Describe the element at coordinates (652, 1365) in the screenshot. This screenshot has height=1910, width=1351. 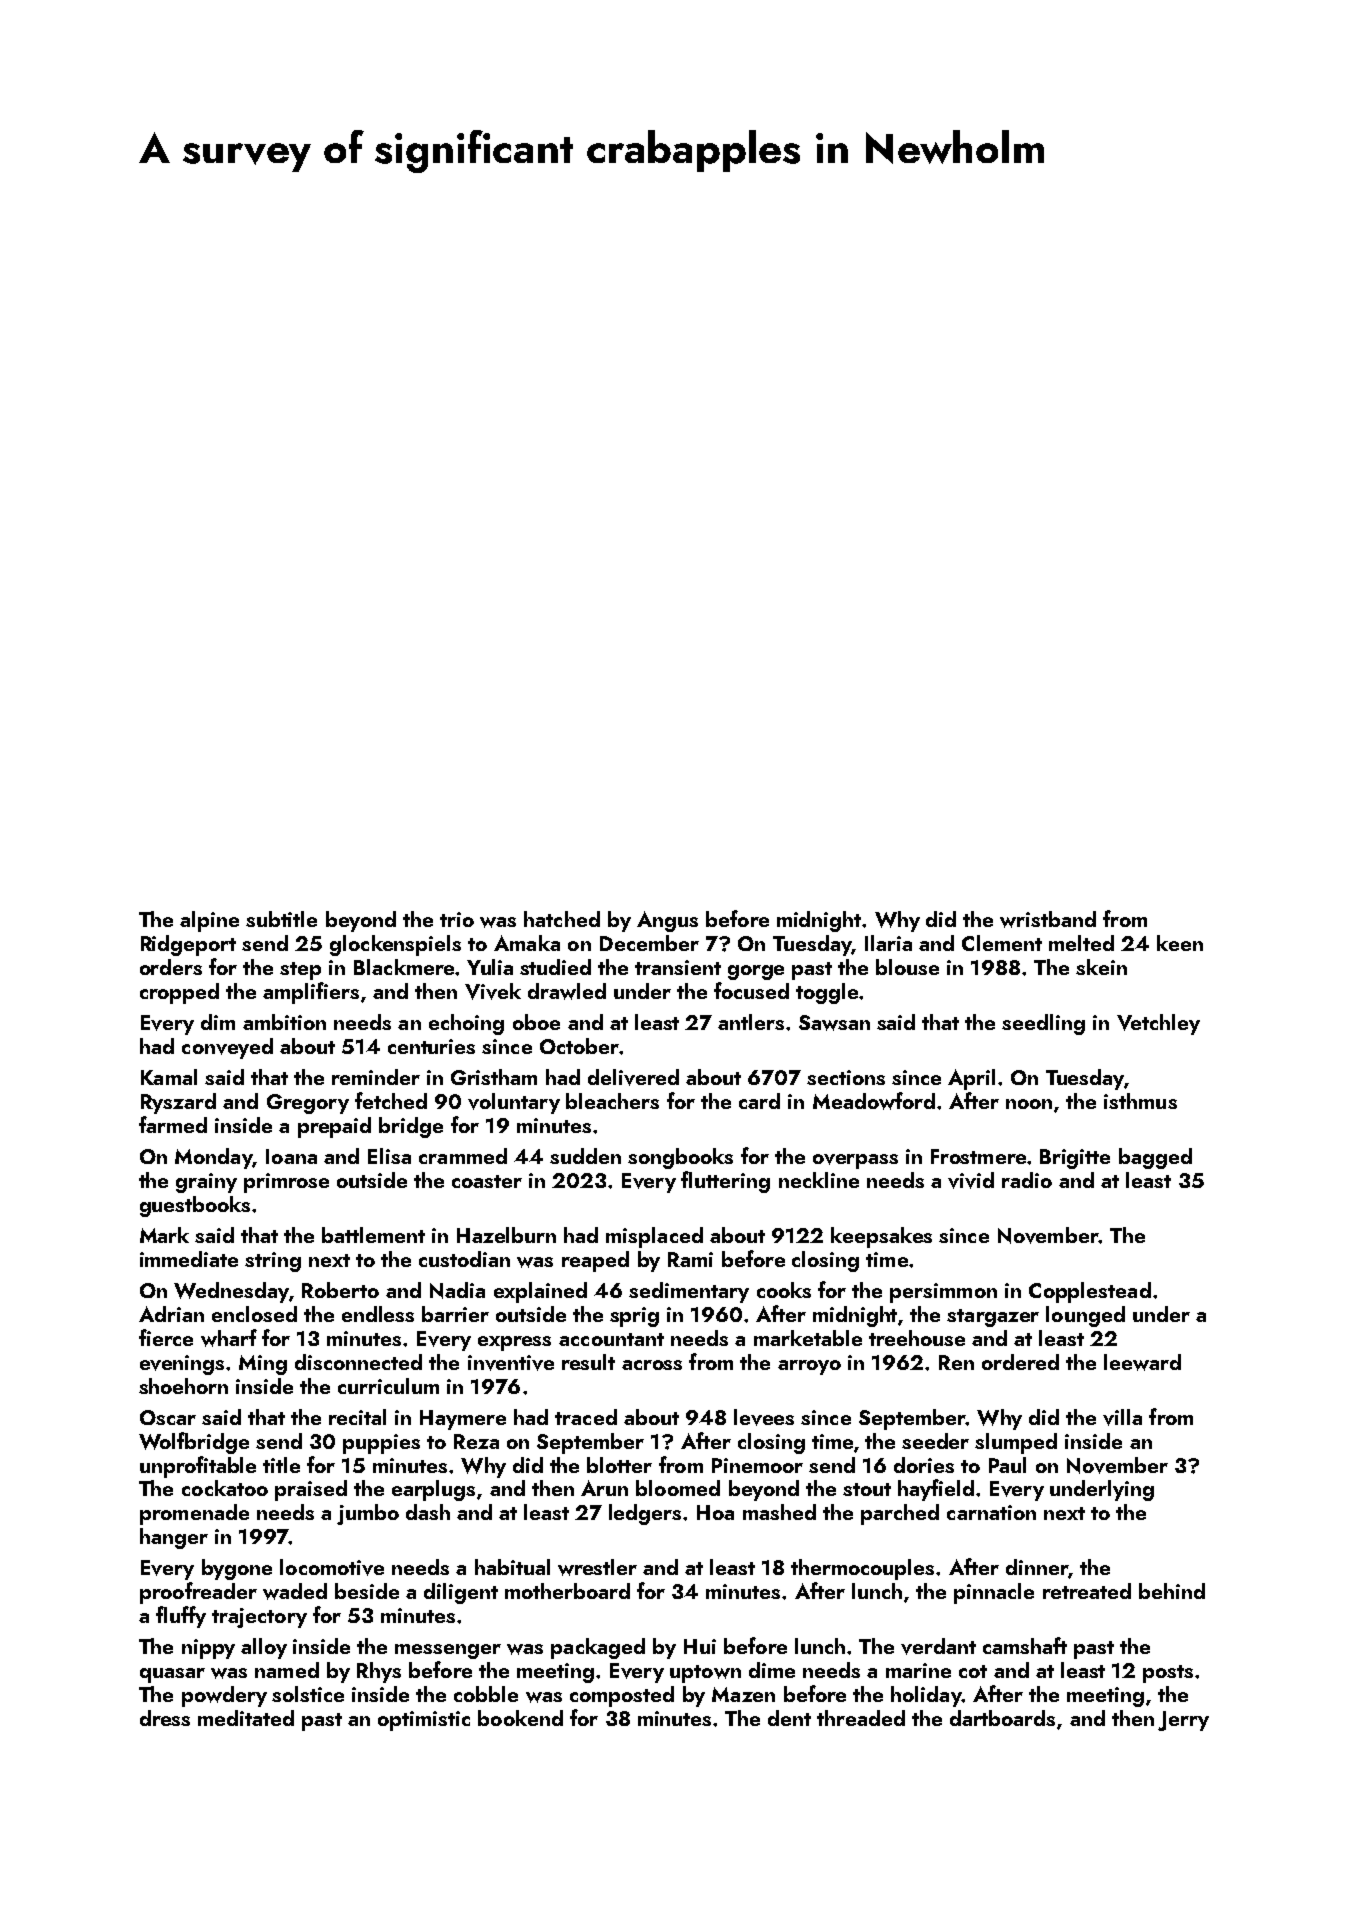
I see `across` at that location.
